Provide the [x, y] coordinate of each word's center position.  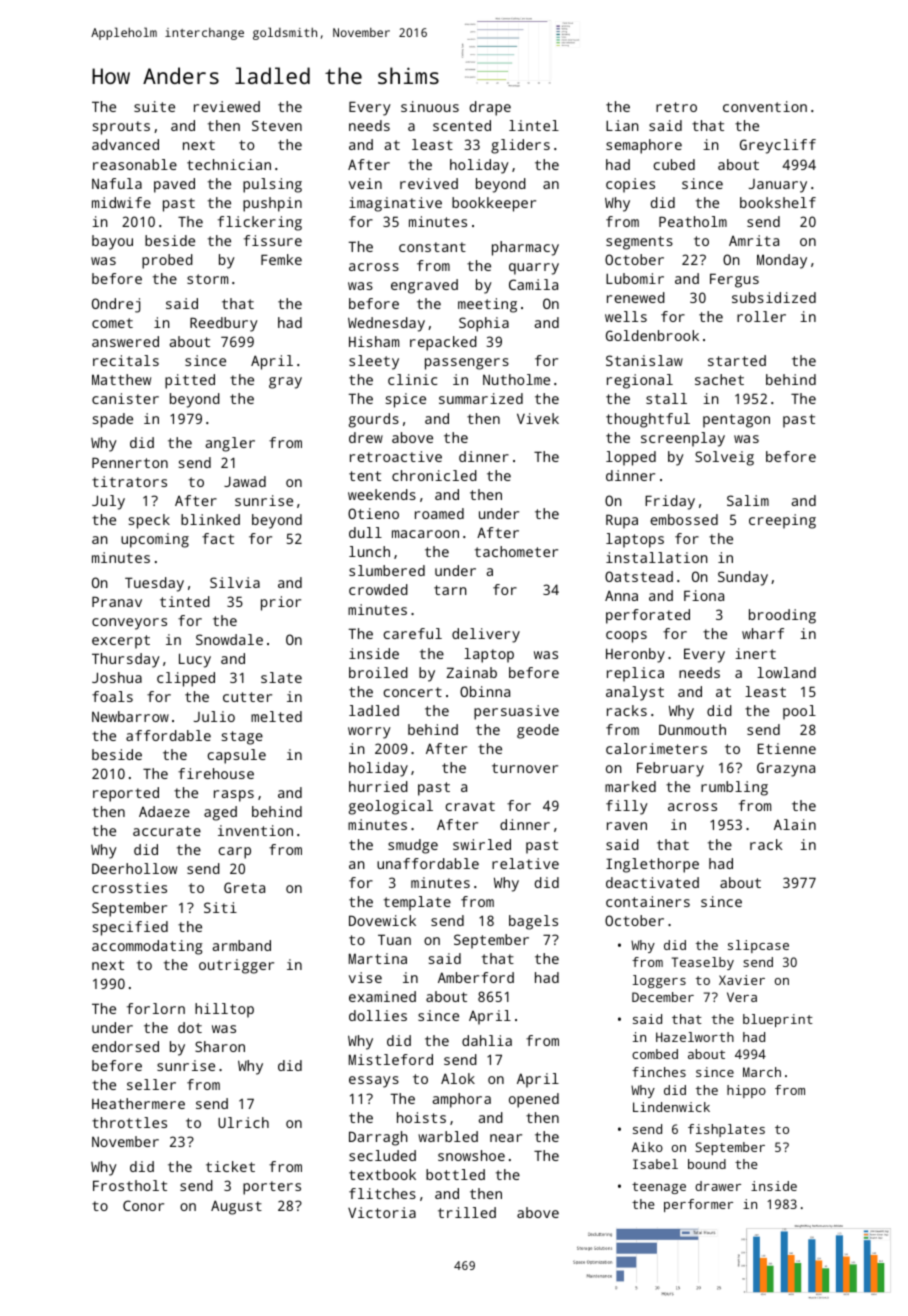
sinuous [430, 106]
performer [698, 1205]
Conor [143, 1205]
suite [154, 106]
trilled [467, 1212]
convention [765, 106]
